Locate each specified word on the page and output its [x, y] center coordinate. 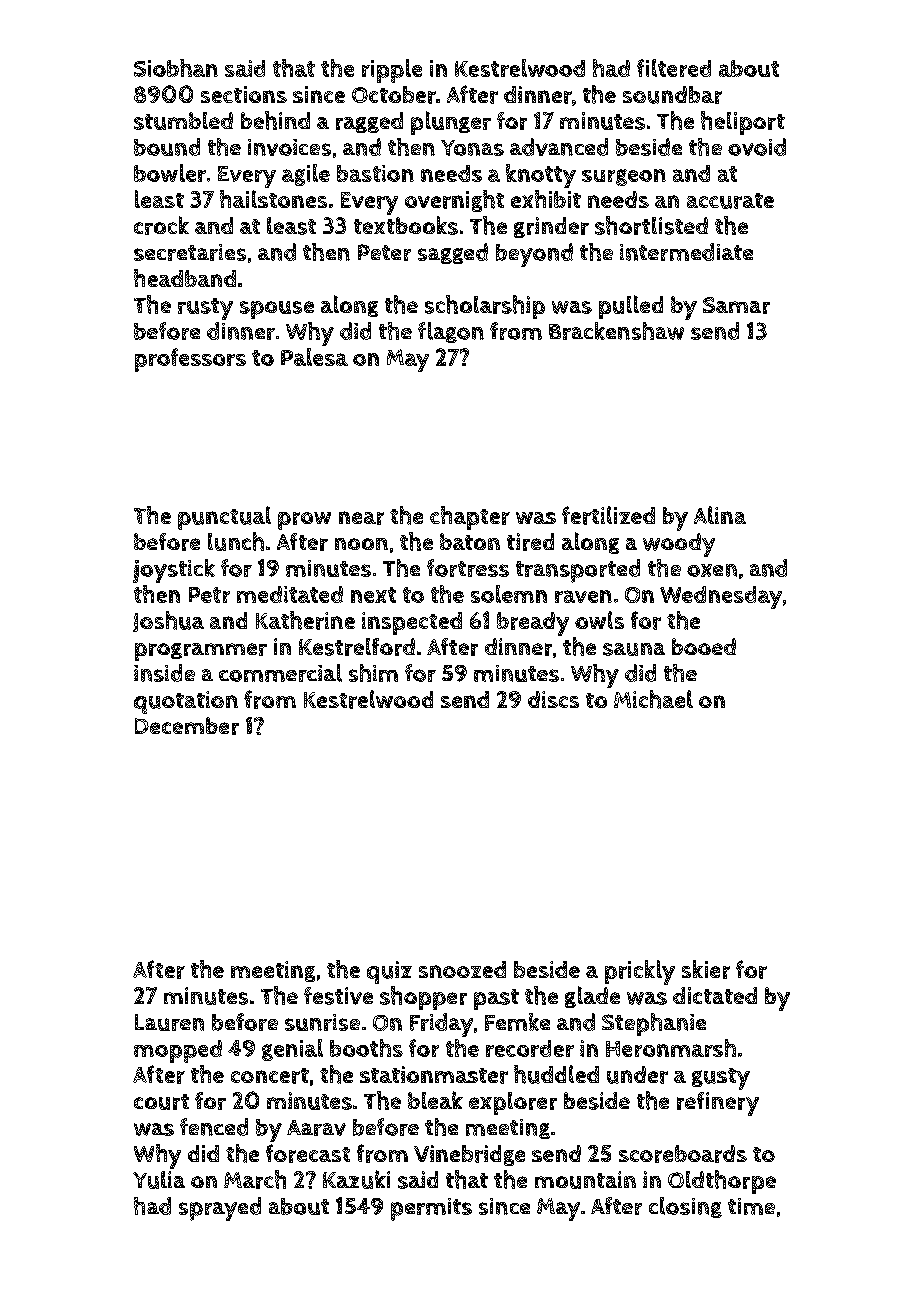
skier [706, 969]
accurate [730, 201]
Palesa [314, 357]
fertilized [608, 515]
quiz [389, 972]
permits [431, 1209]
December [187, 726]
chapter [470, 518]
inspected [412, 623]
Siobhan [176, 68]
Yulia [159, 1180]
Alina [720, 515]
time [751, 1206]
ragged [369, 122]
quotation [186, 702]
